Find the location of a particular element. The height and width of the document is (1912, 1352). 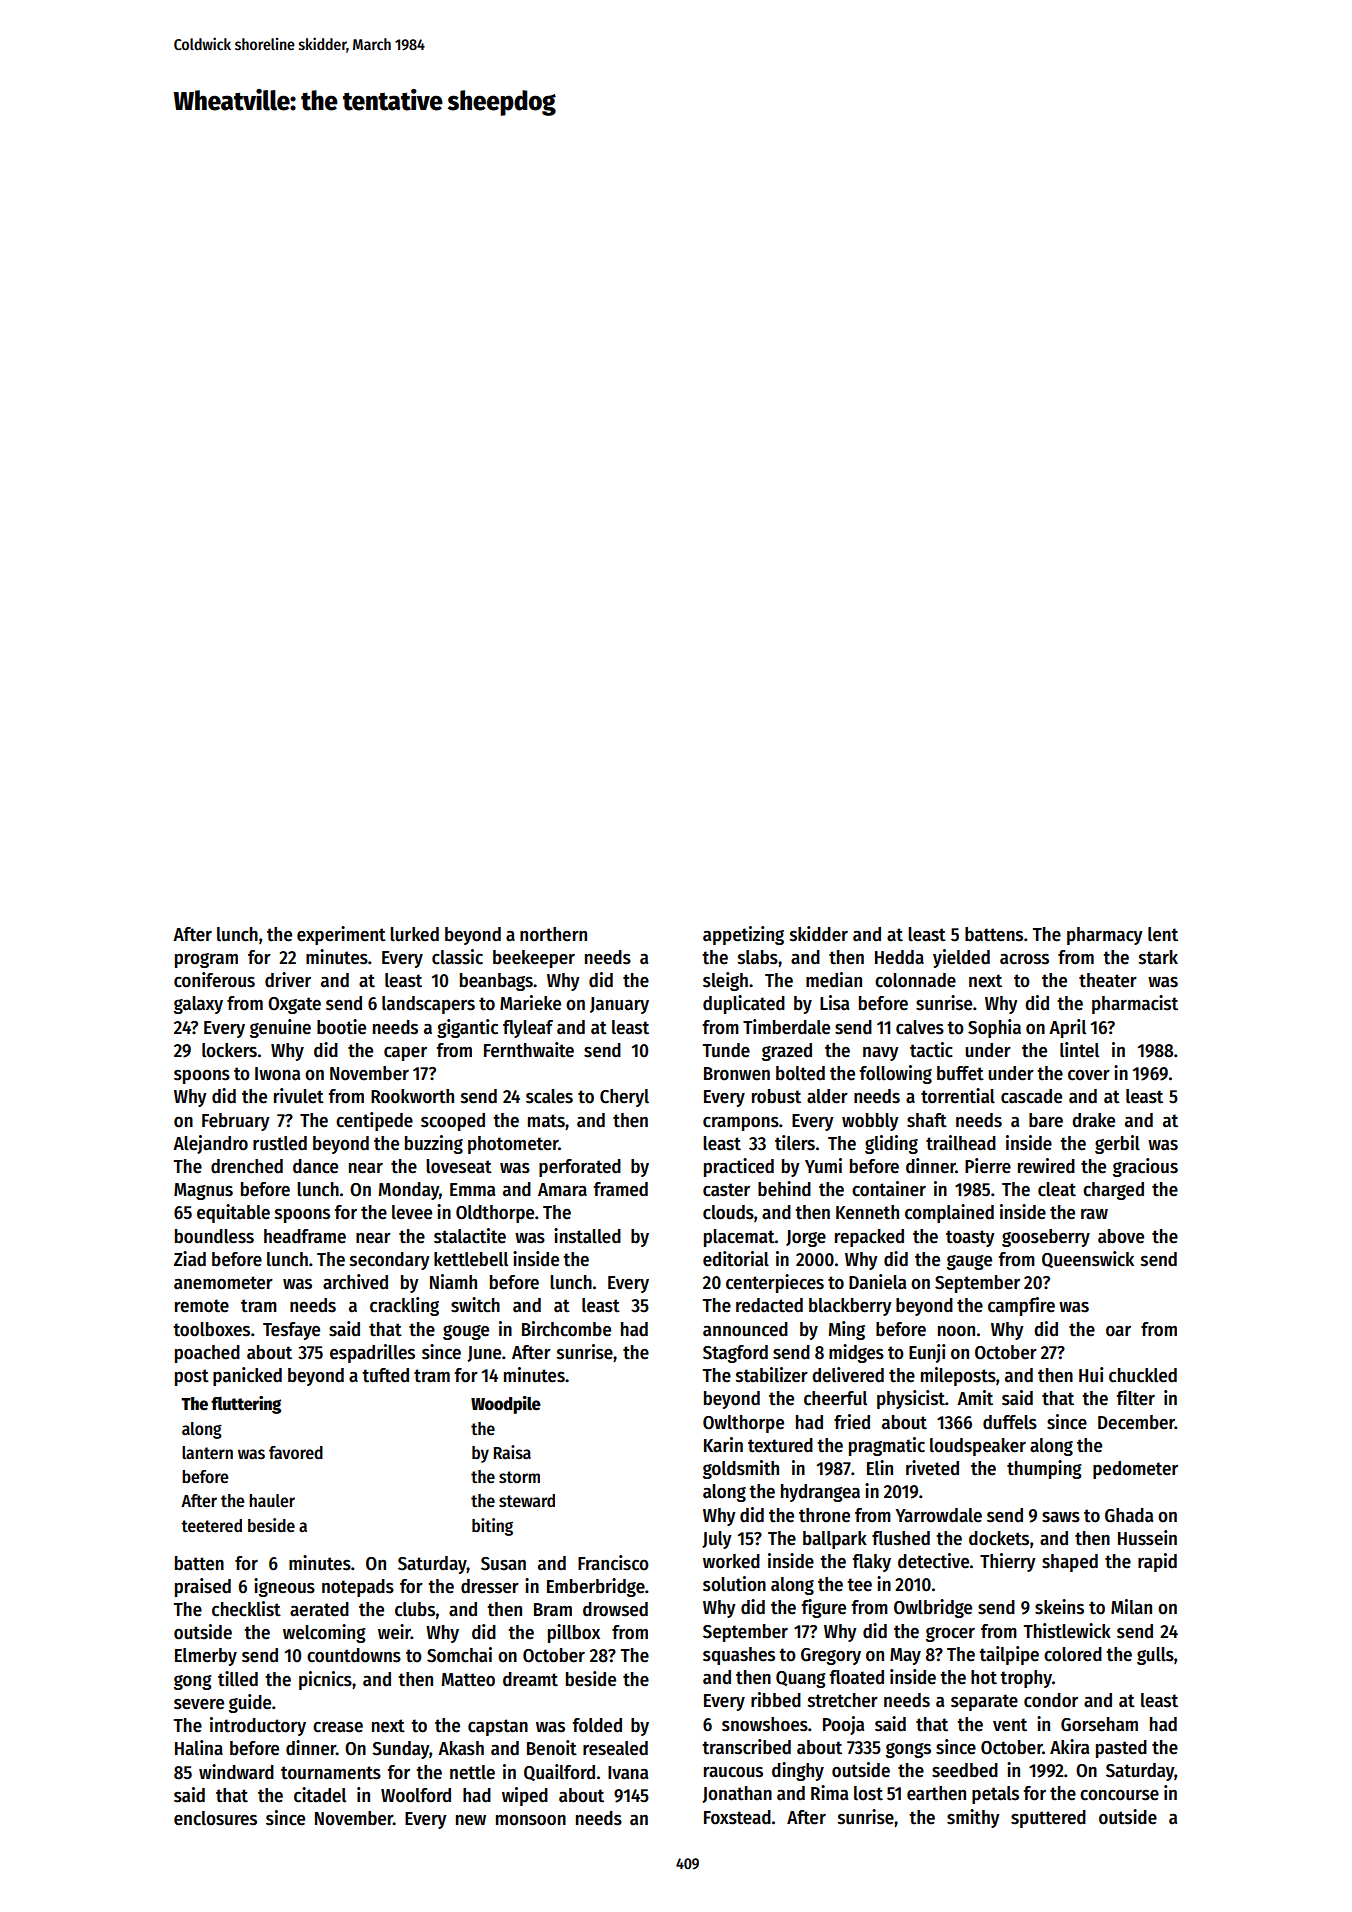

pharmacy is located at coordinates (1105, 936).
